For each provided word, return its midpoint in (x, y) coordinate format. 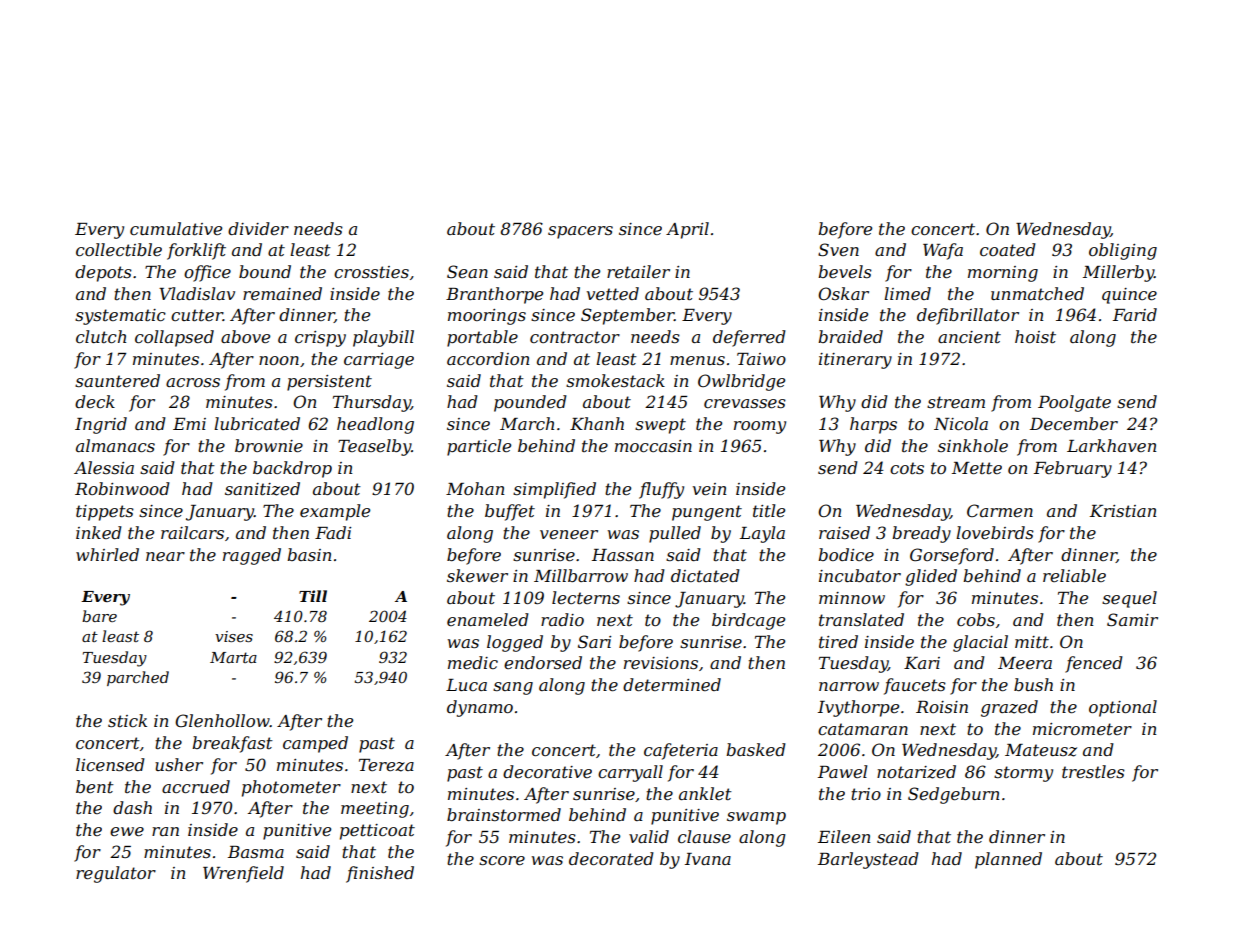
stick (127, 720)
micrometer (1082, 729)
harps (873, 425)
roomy (760, 427)
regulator (116, 874)
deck (95, 401)
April (687, 230)
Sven (838, 249)
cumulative (176, 228)
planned (1008, 860)
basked (756, 749)
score (502, 860)
